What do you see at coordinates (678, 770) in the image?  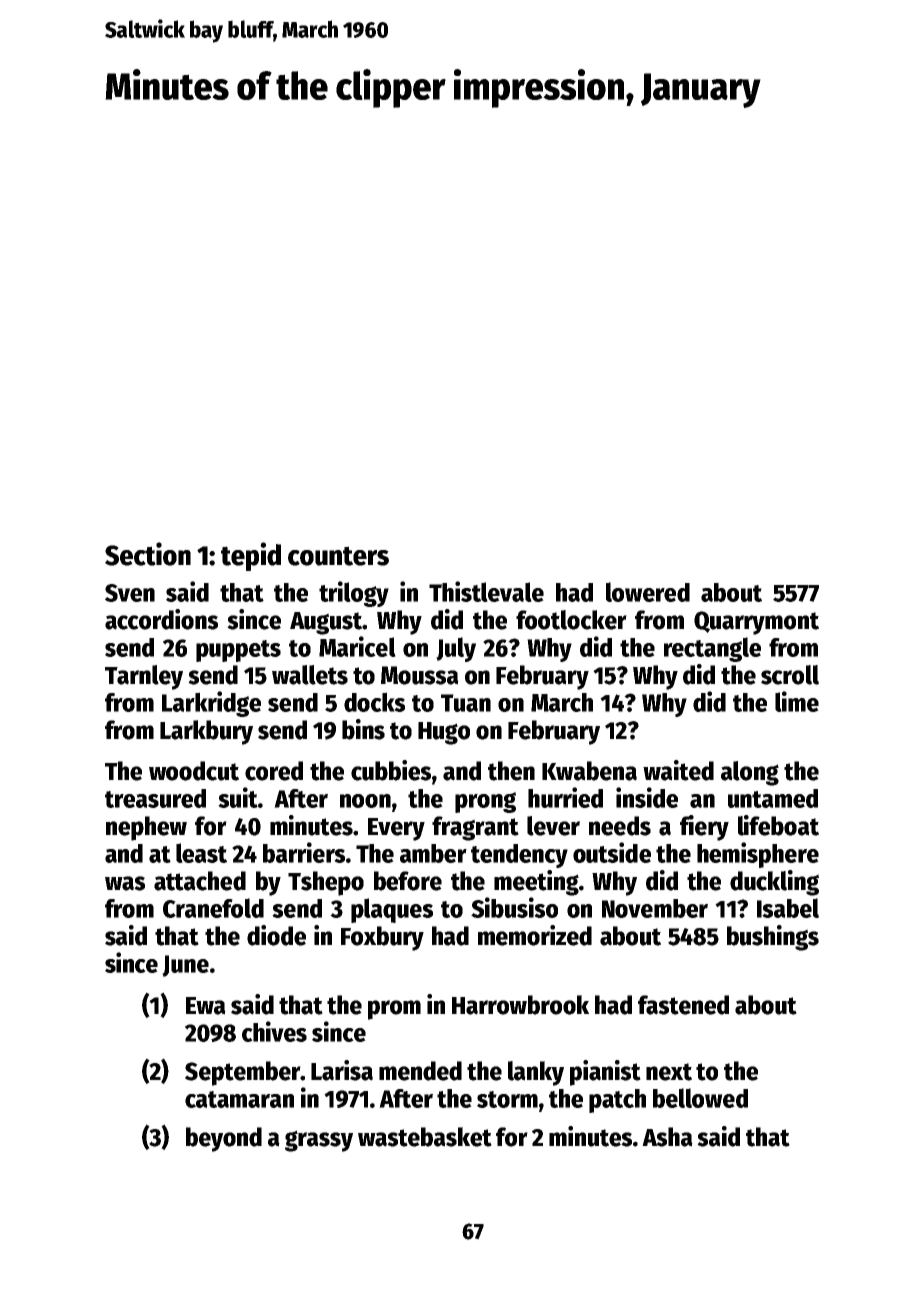 I see `waited` at bounding box center [678, 770].
